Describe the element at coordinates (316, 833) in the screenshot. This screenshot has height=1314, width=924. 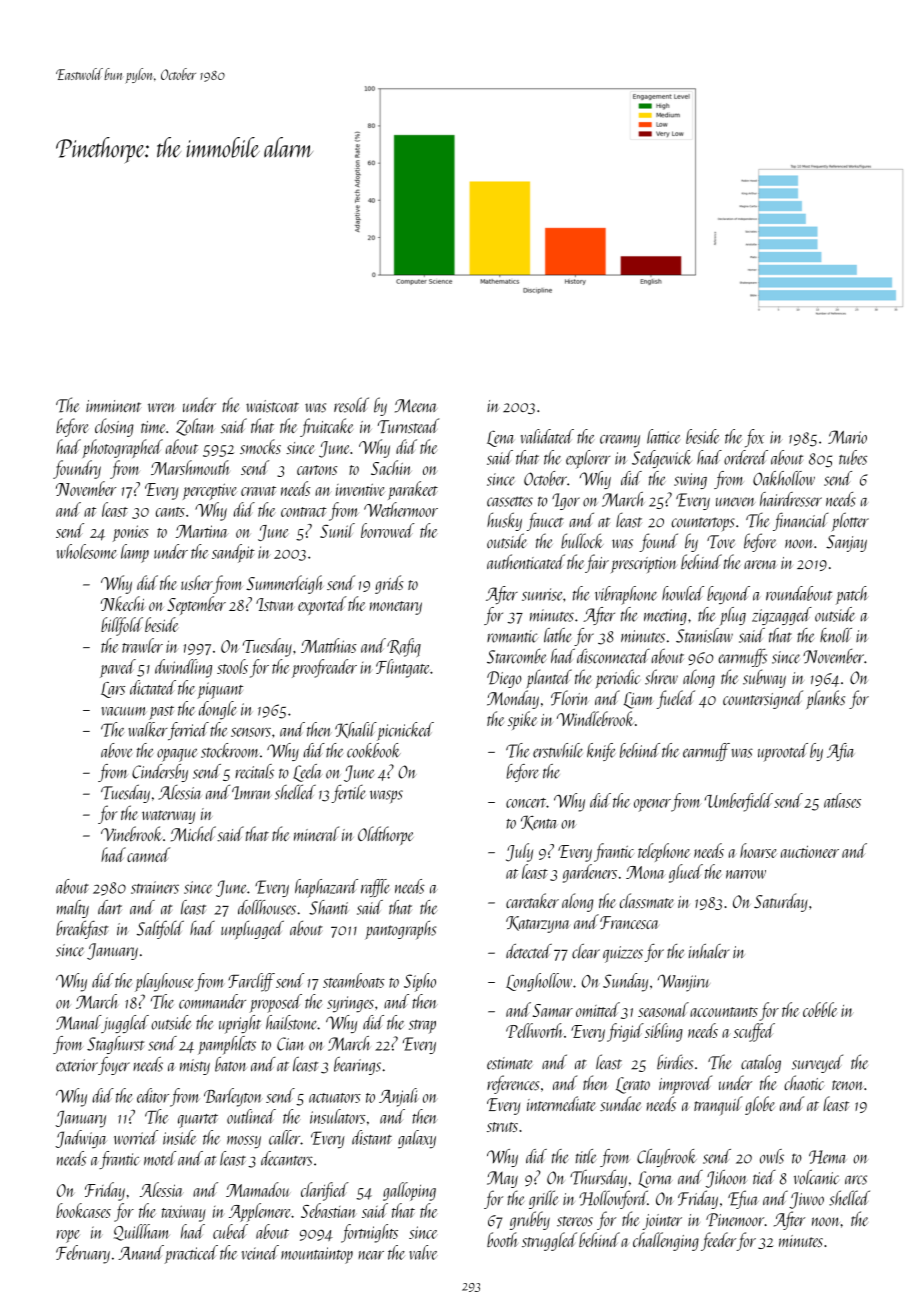
I see `mineral` at that location.
